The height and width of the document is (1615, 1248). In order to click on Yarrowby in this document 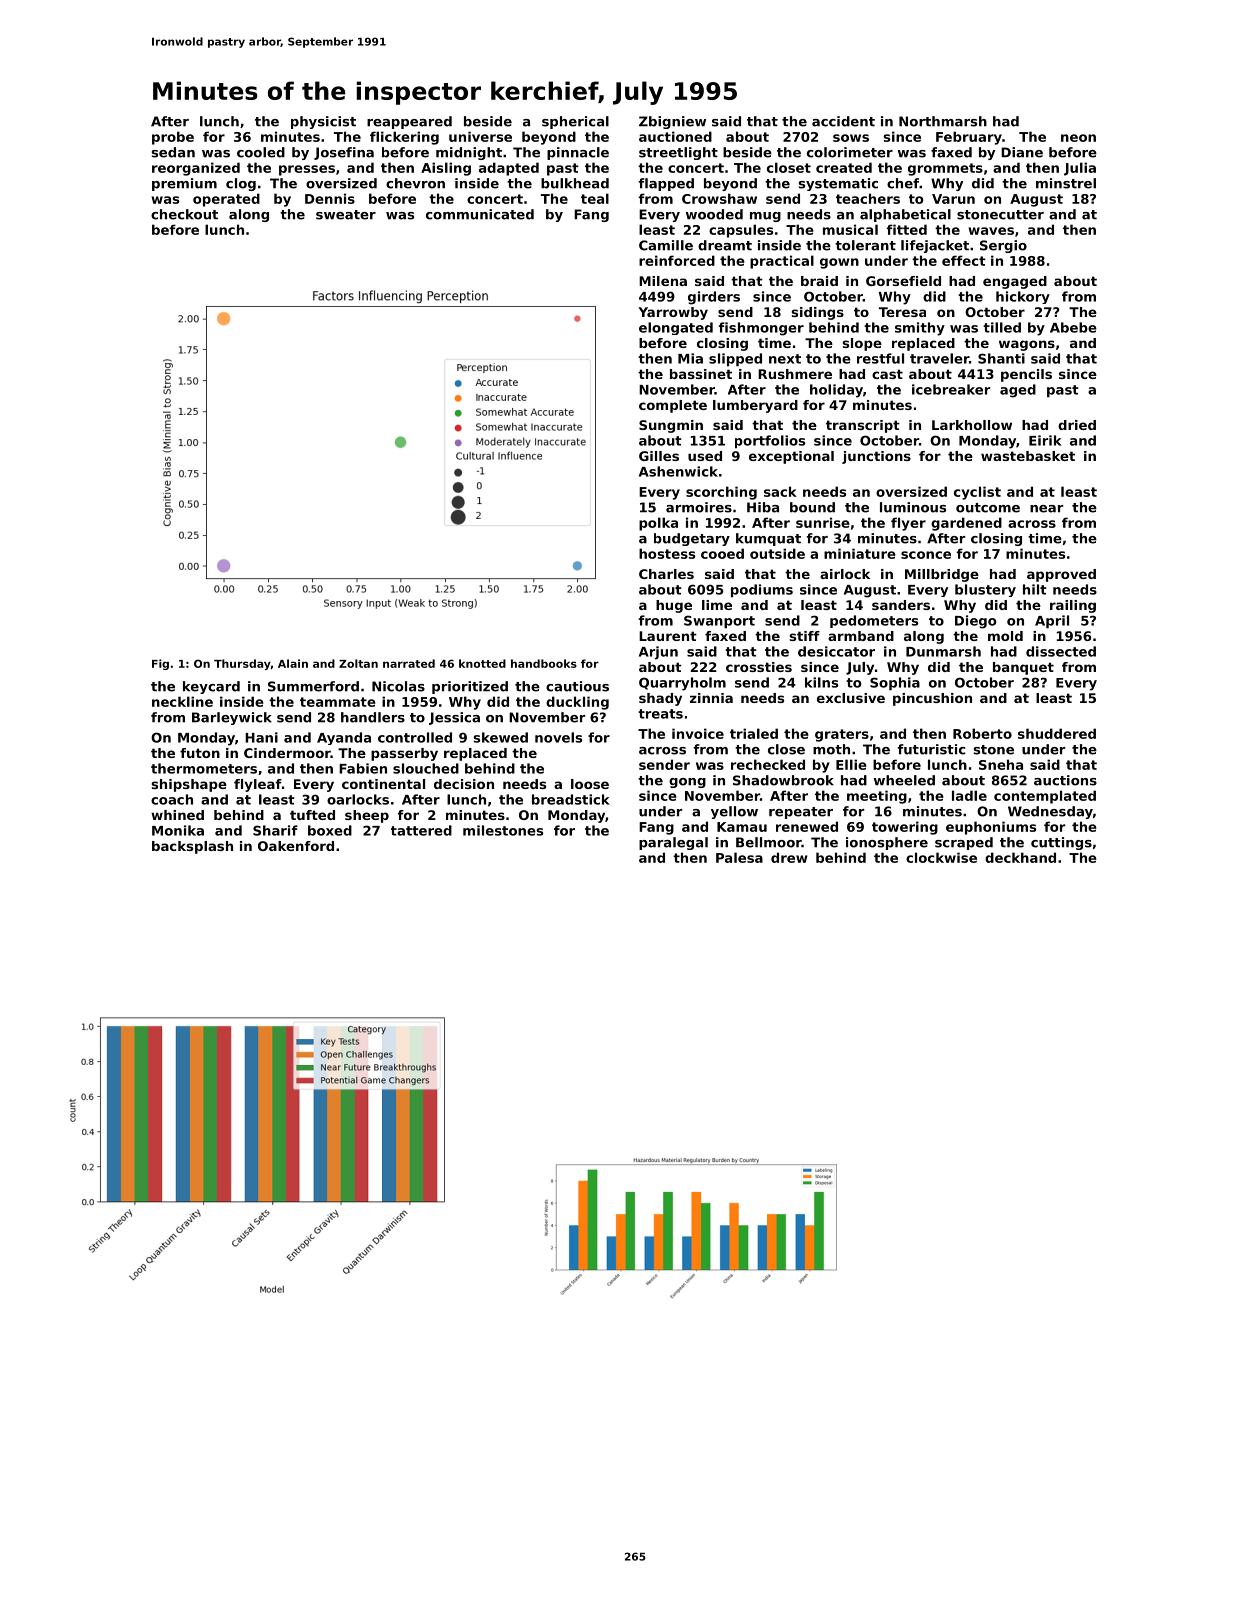, I will do `click(673, 313)`.
